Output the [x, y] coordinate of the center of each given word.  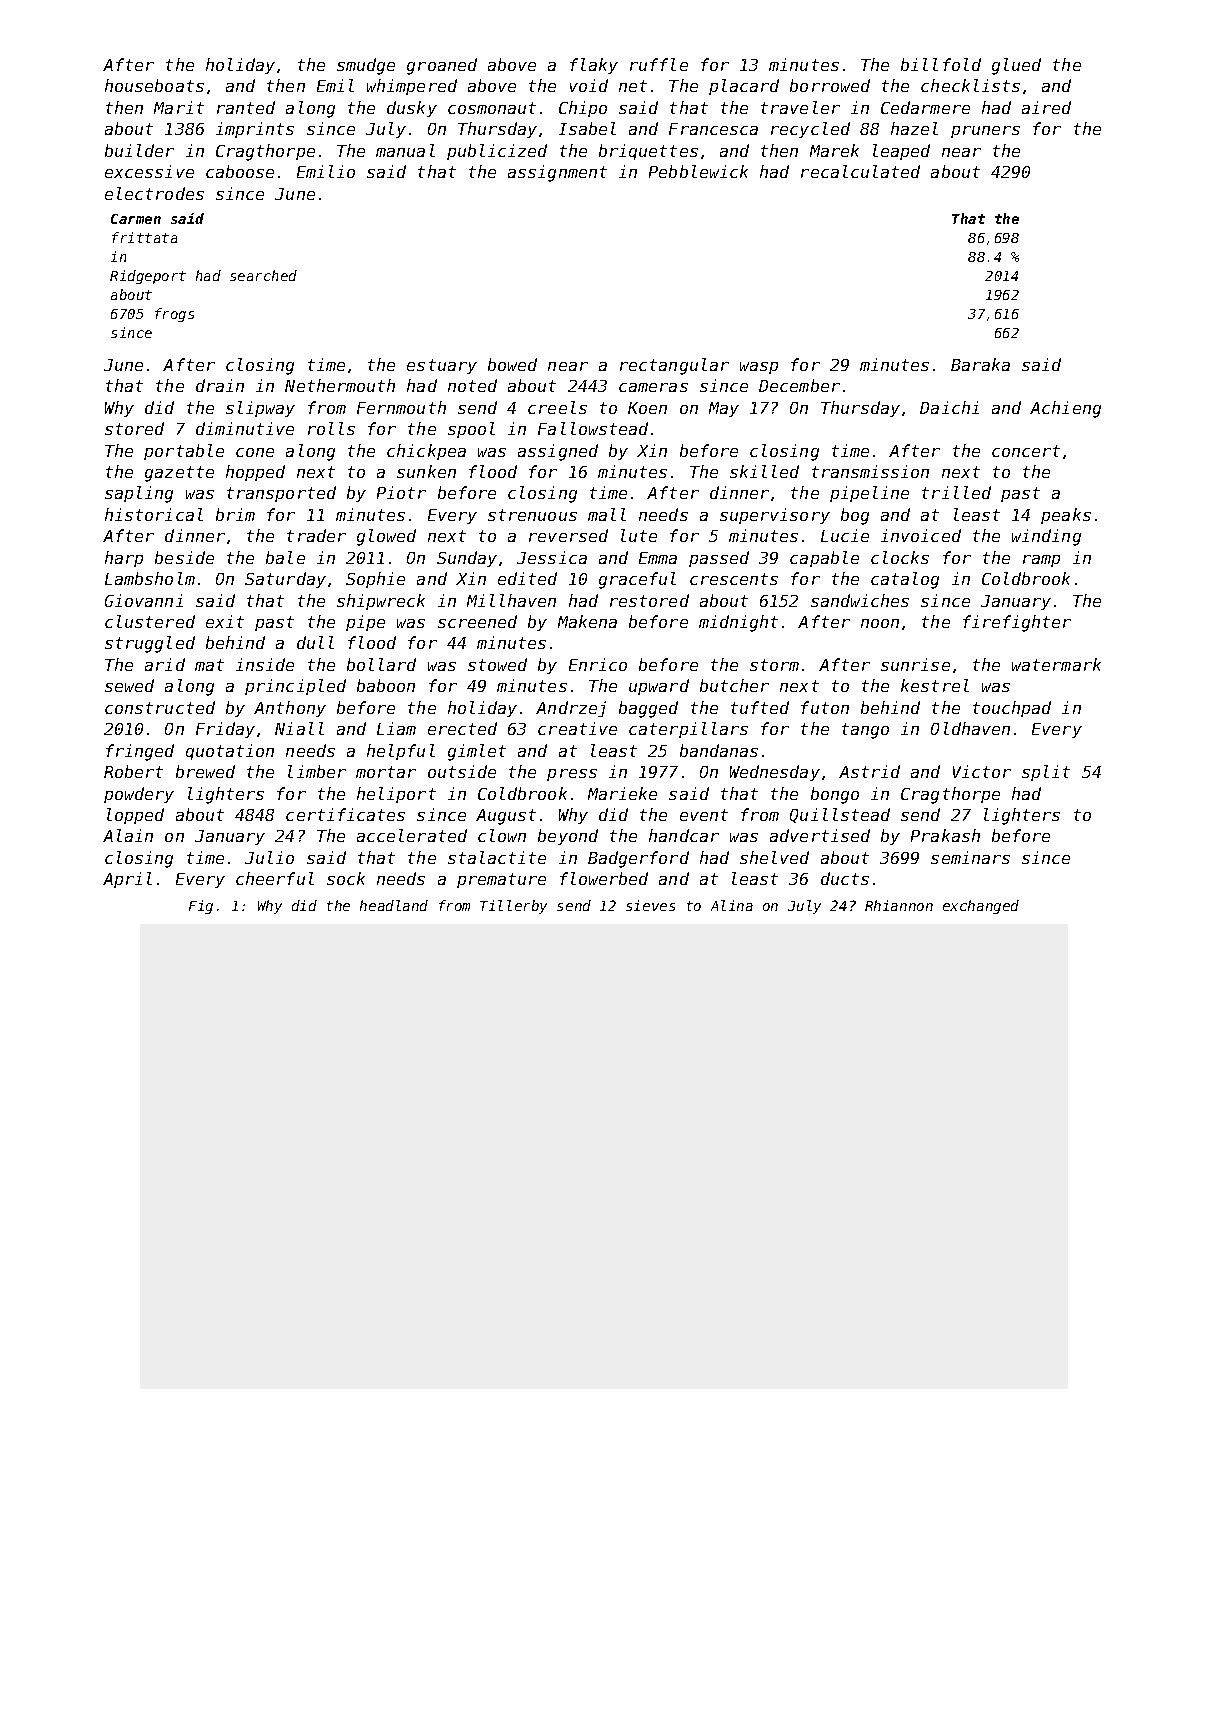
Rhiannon [899, 905]
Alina [732, 905]
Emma [658, 558]
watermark [1056, 664]
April [127, 880]
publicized [497, 152]
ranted [246, 107]
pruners [985, 132]
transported [281, 494]
